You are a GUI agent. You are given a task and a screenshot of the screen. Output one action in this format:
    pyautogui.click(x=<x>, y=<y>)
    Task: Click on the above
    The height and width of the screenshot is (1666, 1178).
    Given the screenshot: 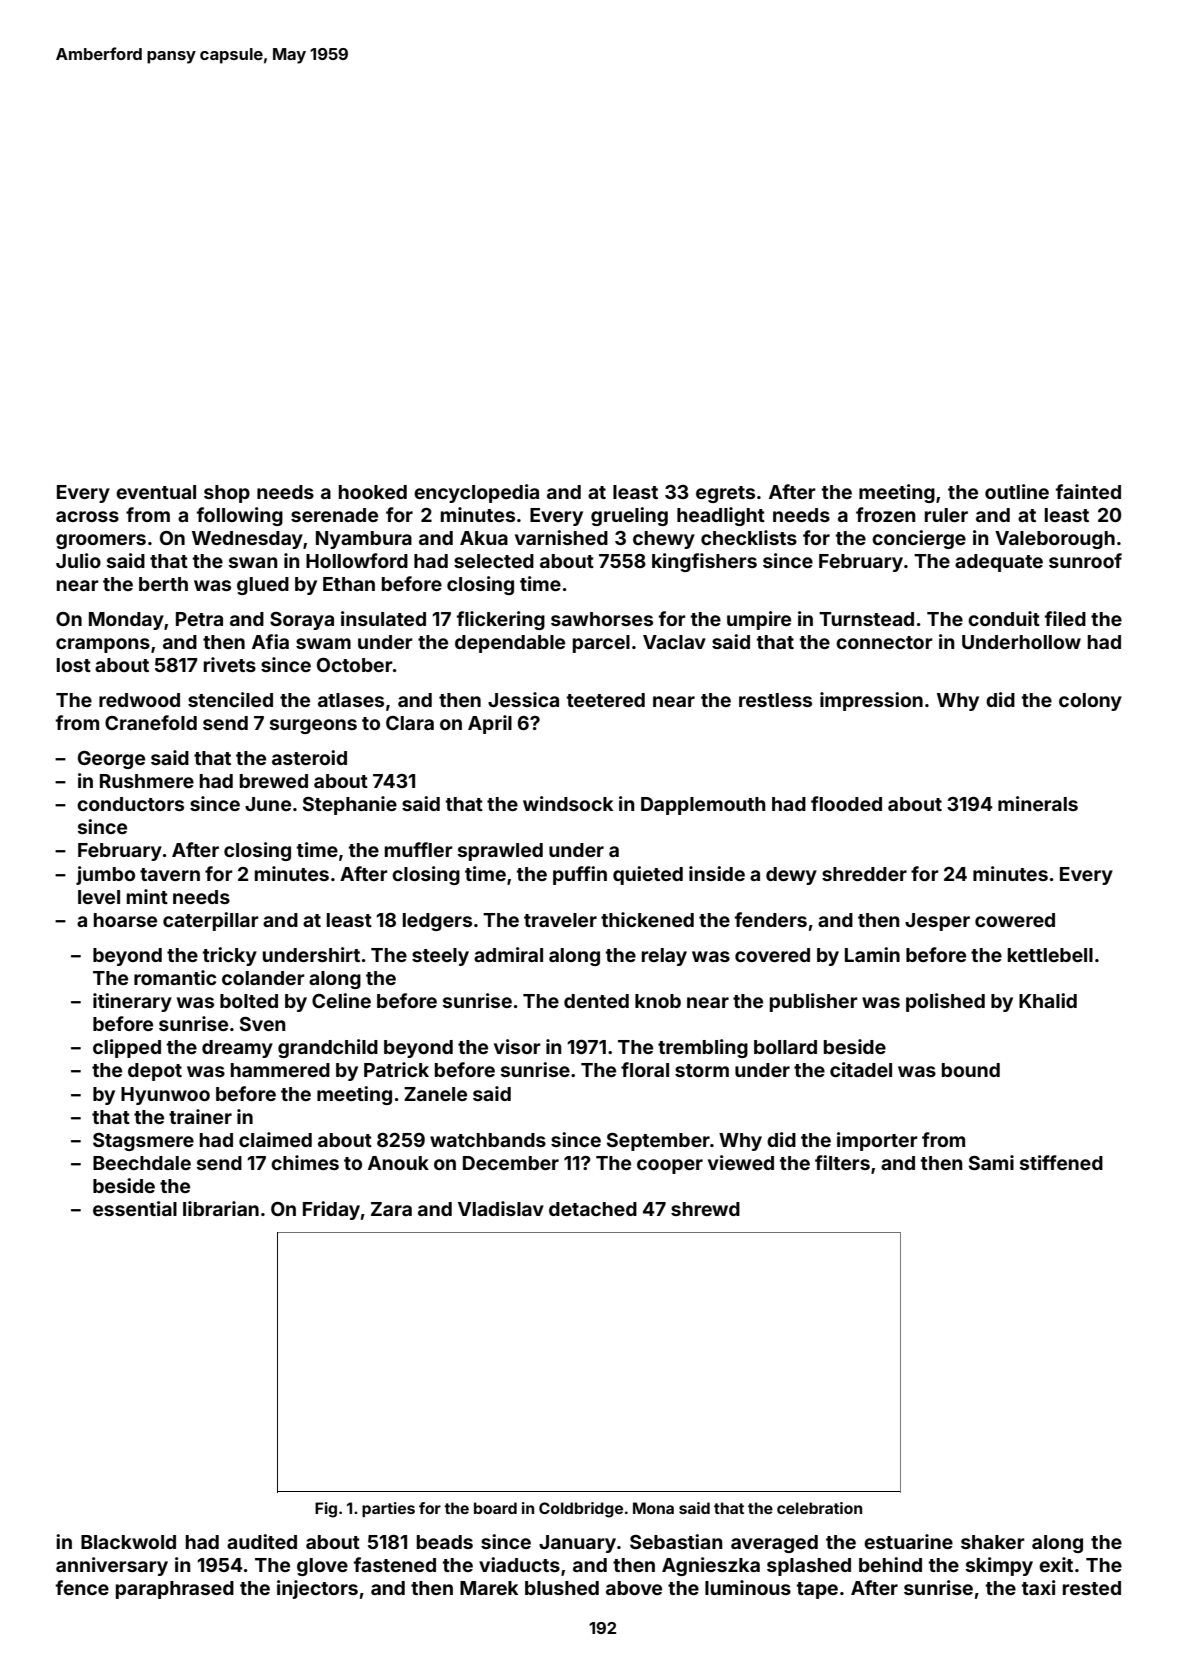 What is the action you would take?
    pyautogui.click(x=634, y=1588)
